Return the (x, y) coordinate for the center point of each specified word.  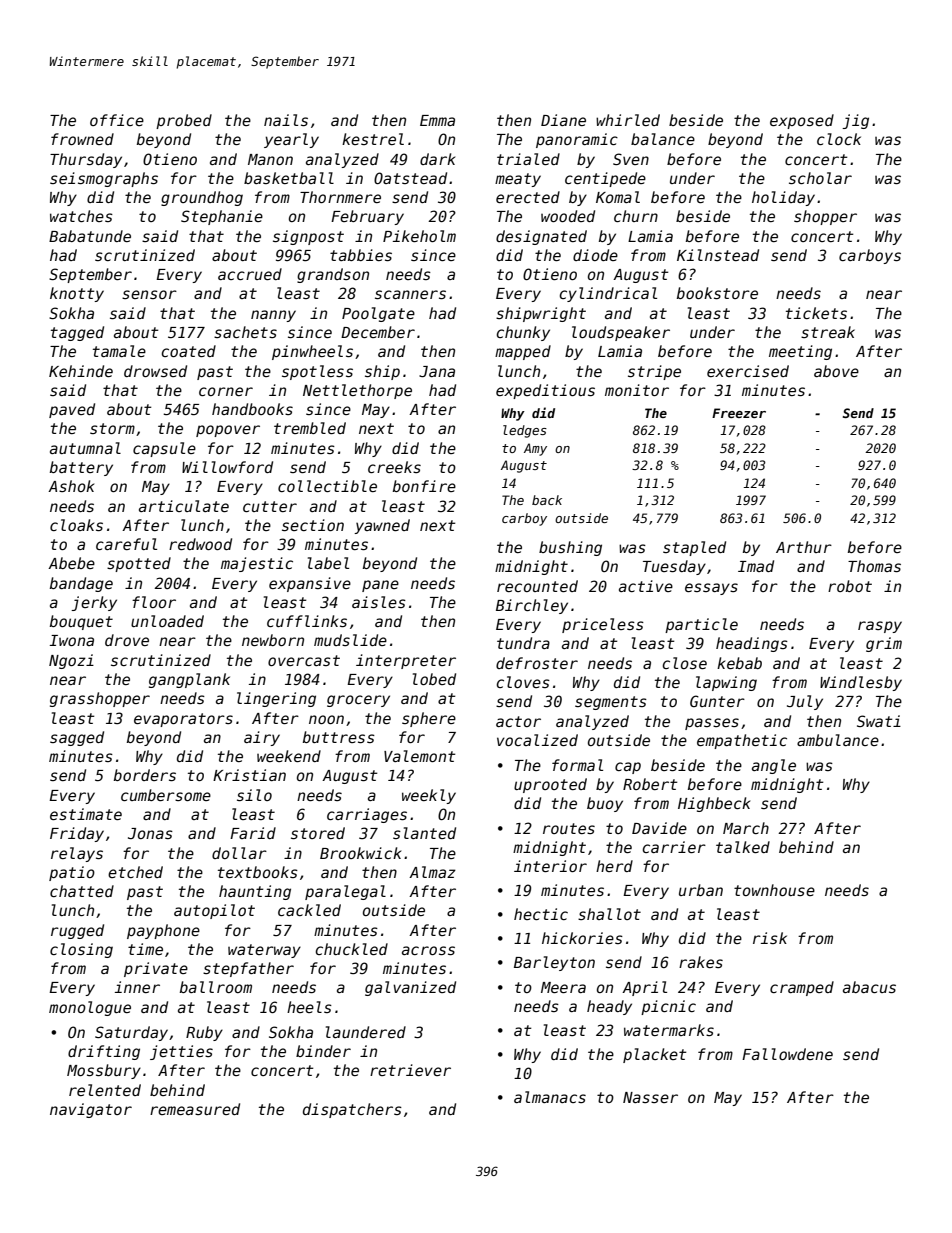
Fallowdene (787, 1054)
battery (81, 468)
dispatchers (352, 1110)
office (117, 120)
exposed (802, 121)
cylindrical (608, 294)
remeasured (195, 1109)
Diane (563, 120)
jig (855, 121)
